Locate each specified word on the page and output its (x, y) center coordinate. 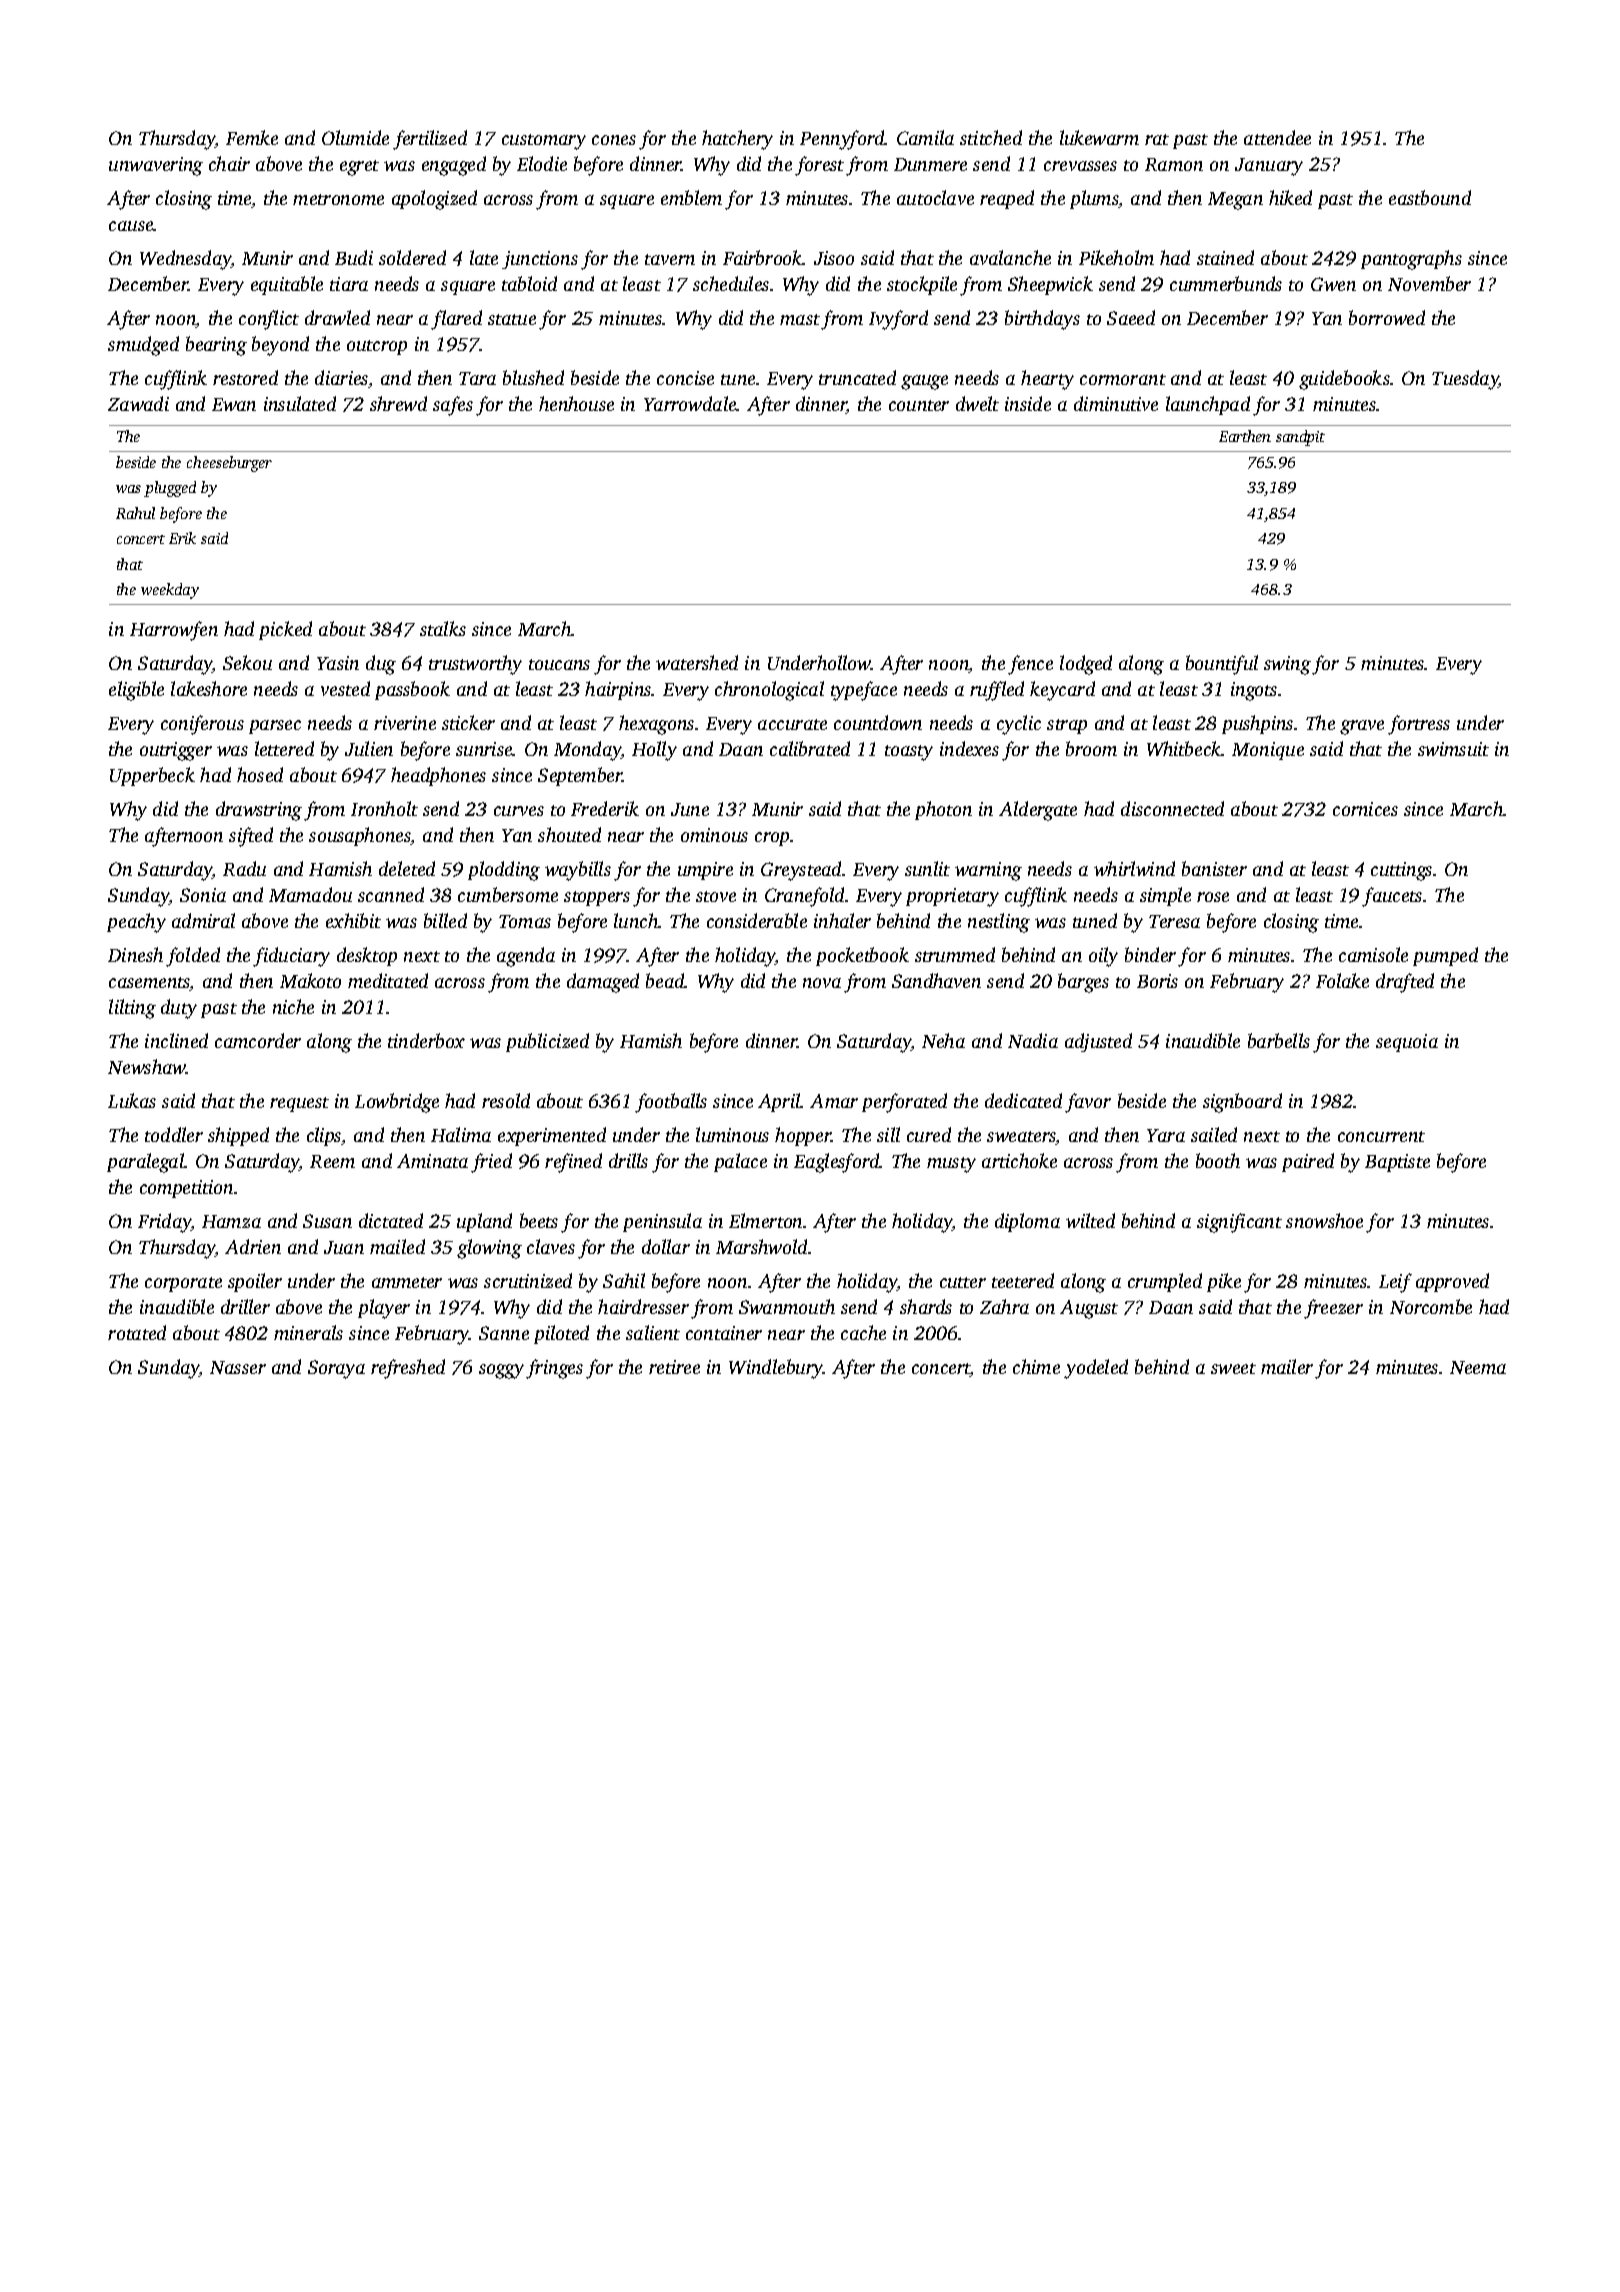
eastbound (1430, 197)
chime (1036, 1366)
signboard (1242, 1103)
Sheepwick (1050, 285)
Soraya (336, 1369)
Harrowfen (174, 631)
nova (822, 983)
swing (1287, 665)
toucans (559, 664)
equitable (287, 285)
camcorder (258, 1040)
